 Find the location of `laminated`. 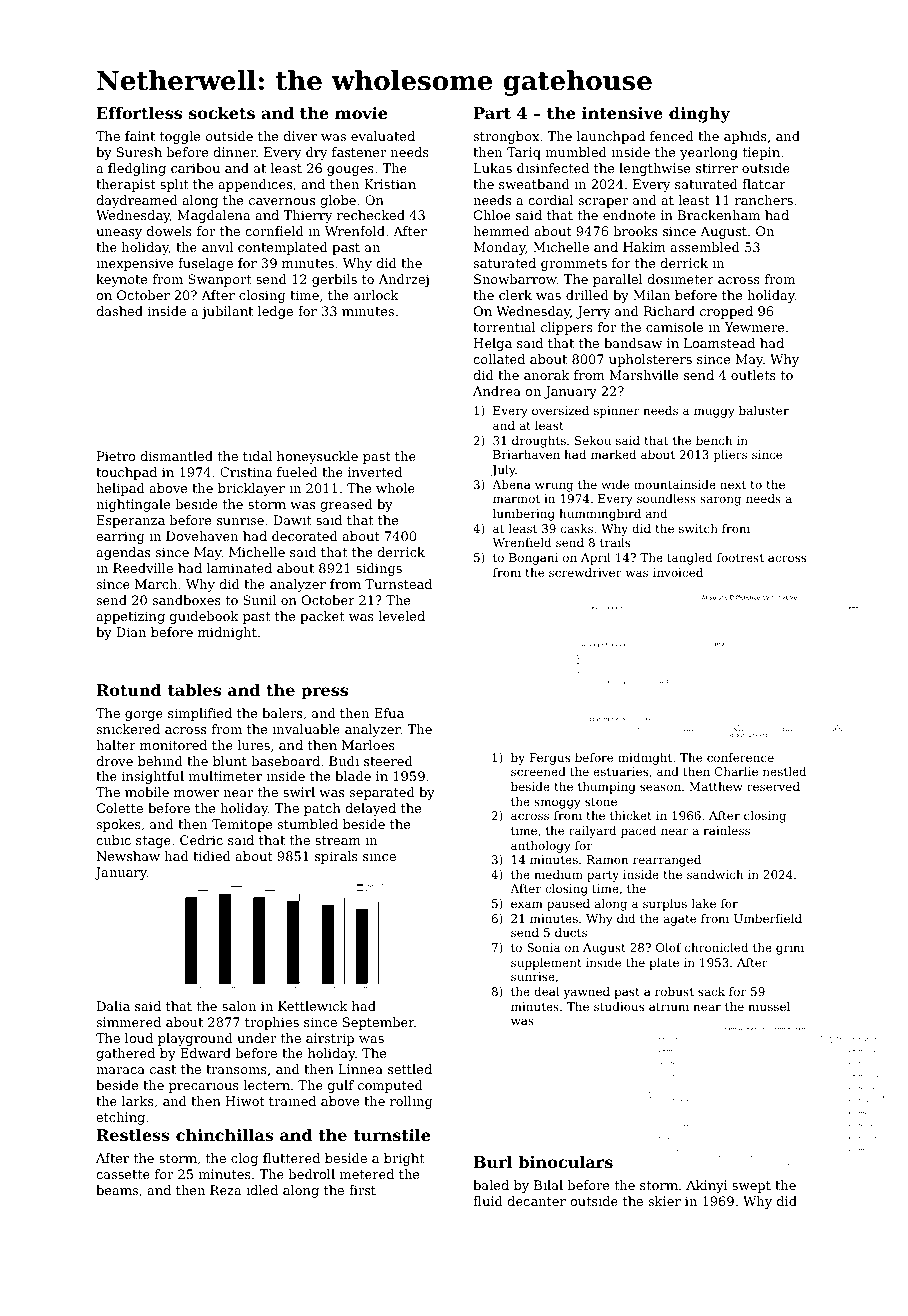

laminated is located at coordinates (239, 568).
